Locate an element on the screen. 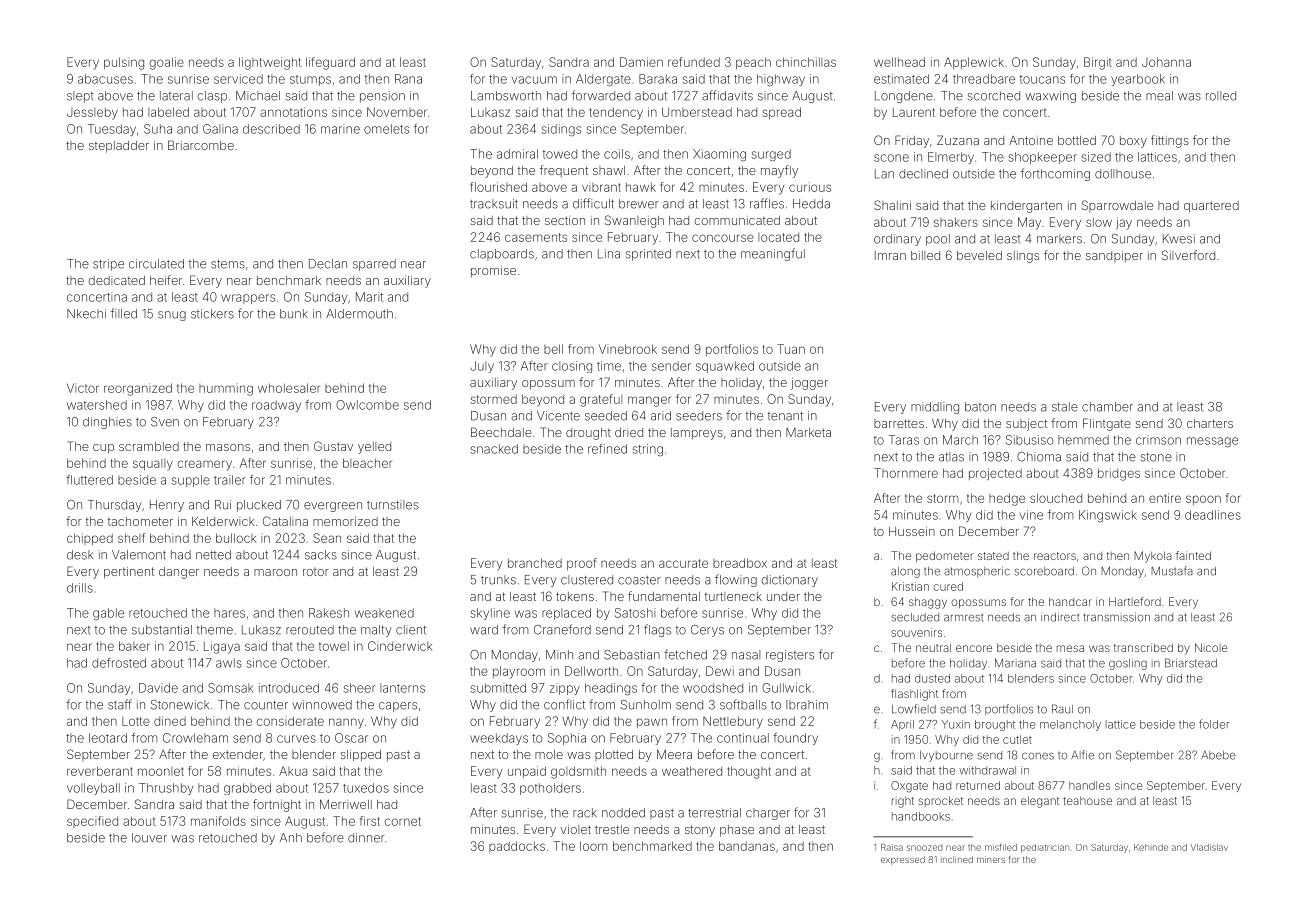 The width and height of the screenshot is (1308, 924). Silverford is located at coordinates (1188, 255).
